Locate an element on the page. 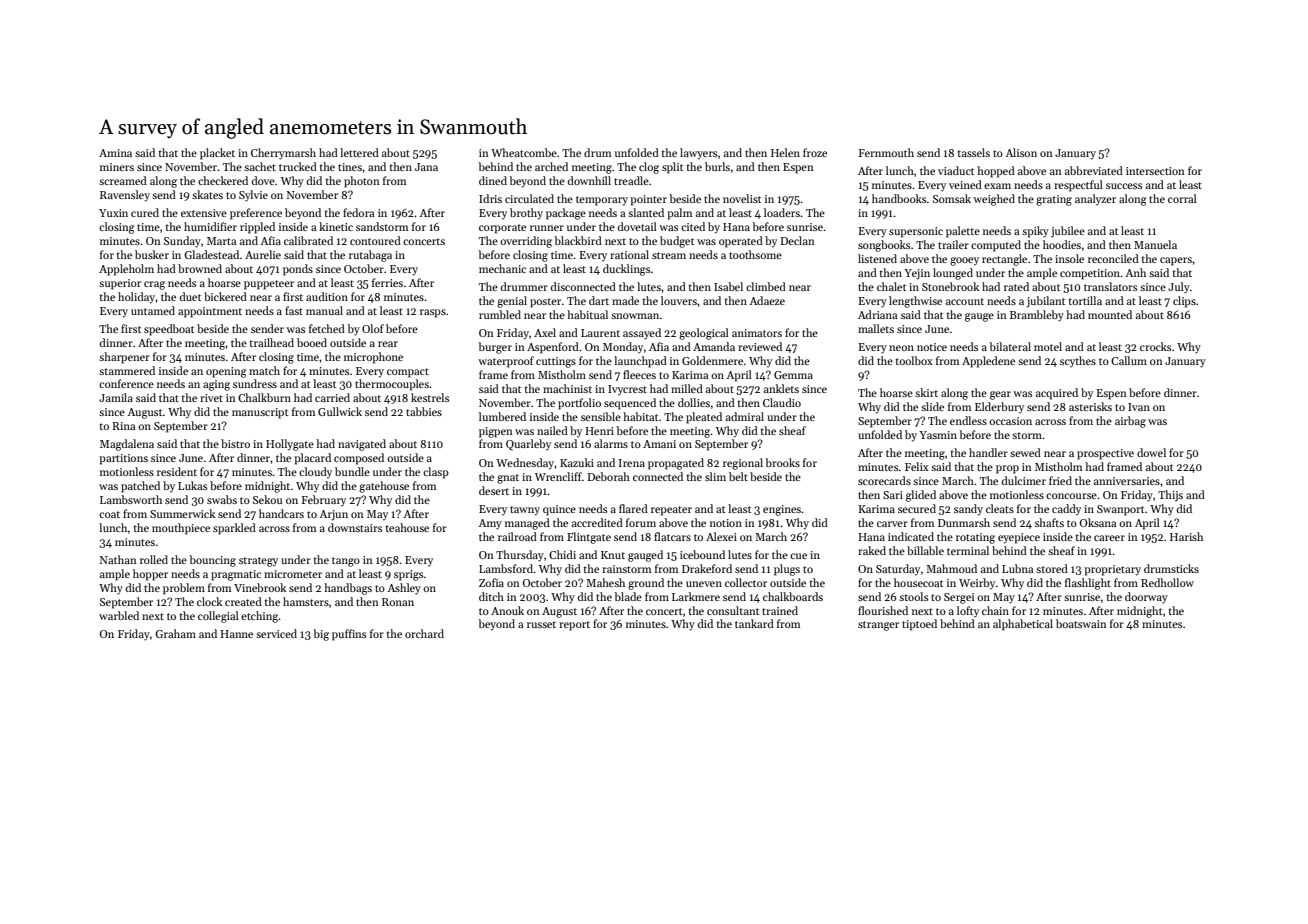 This image has width=1308, height=924. Graham is located at coordinates (175, 633).
